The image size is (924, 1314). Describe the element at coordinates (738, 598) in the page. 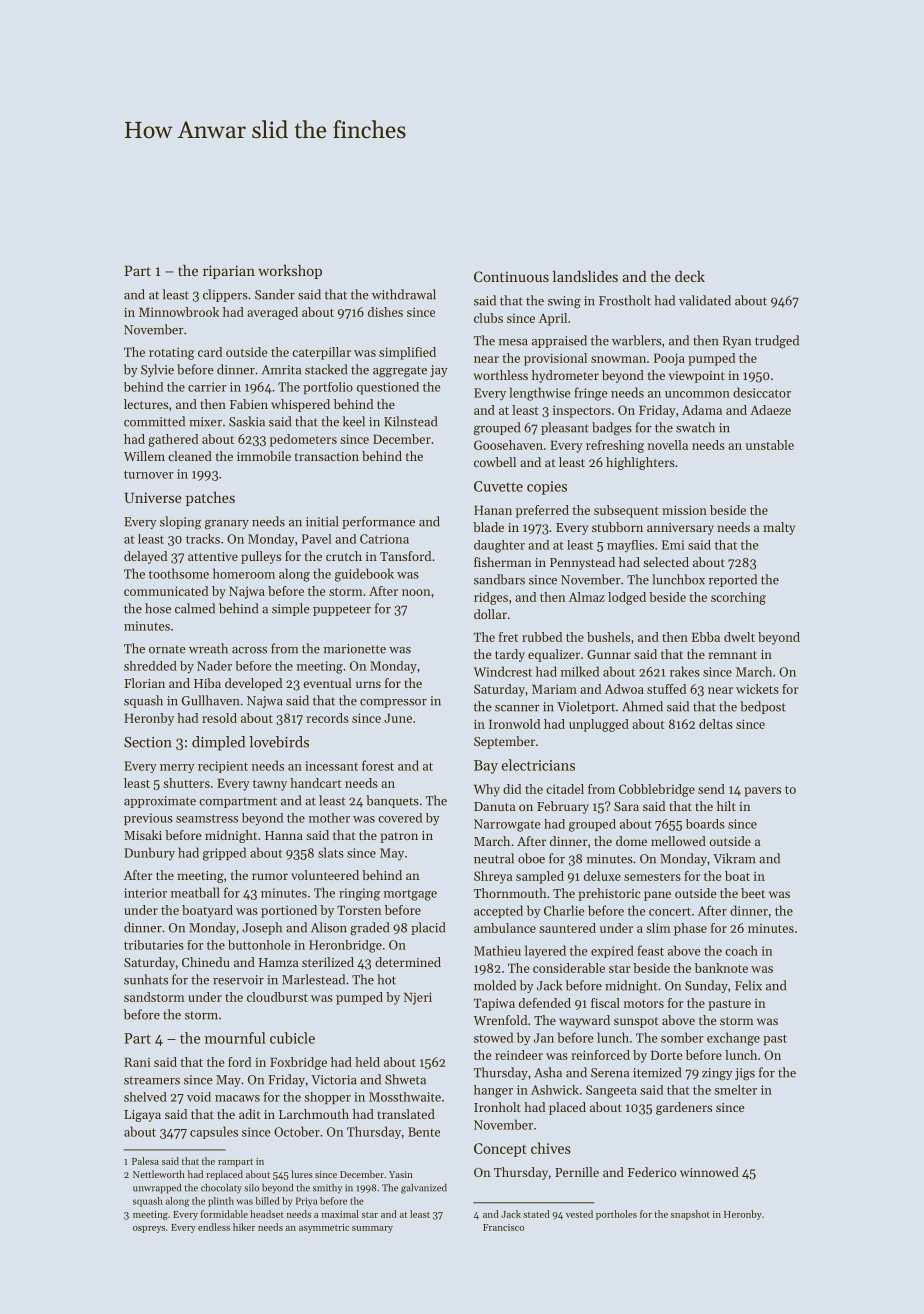

I see `scorching` at that location.
